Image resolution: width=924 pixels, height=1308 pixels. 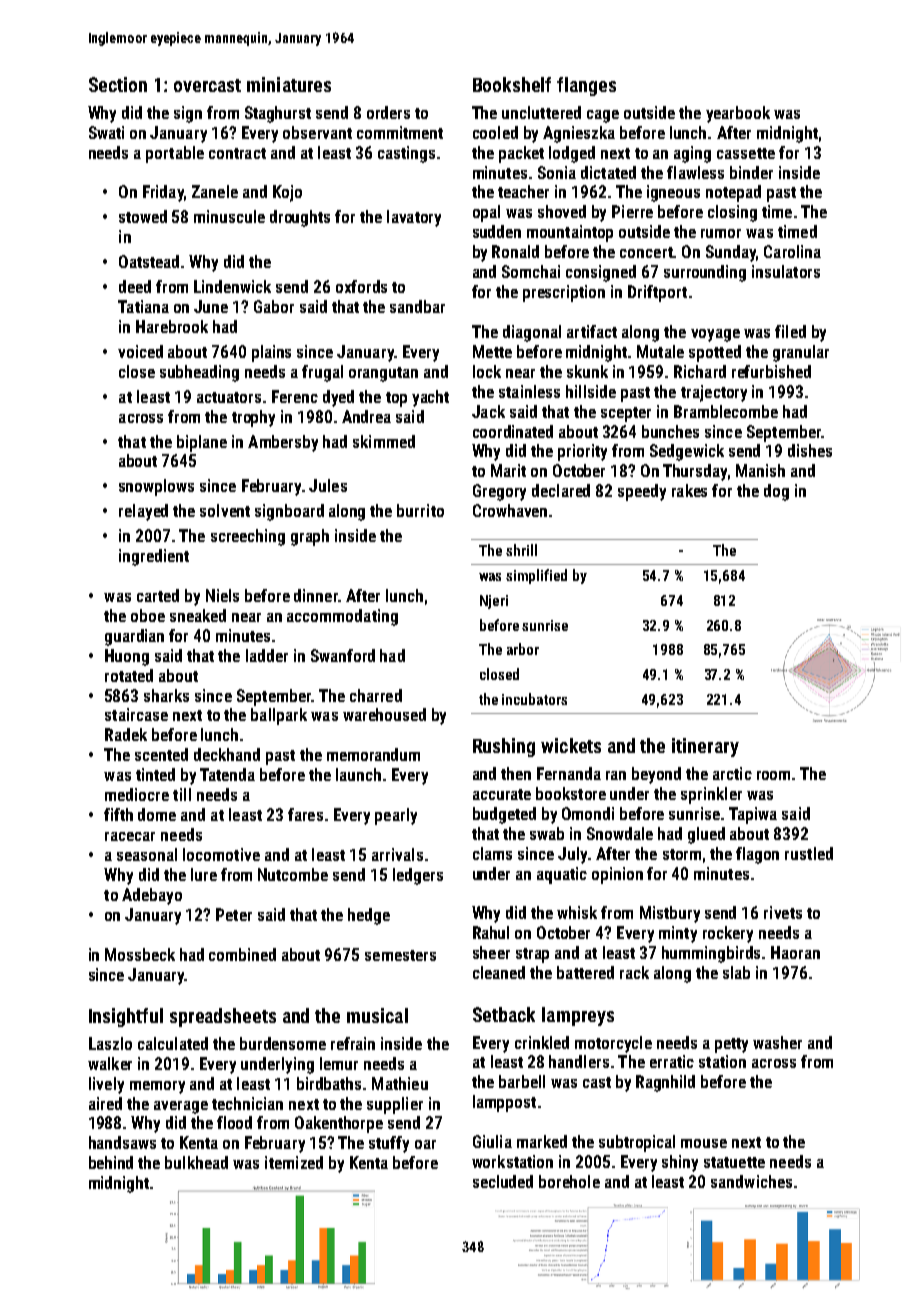 I want to click on sandwiches, so click(x=751, y=1181).
